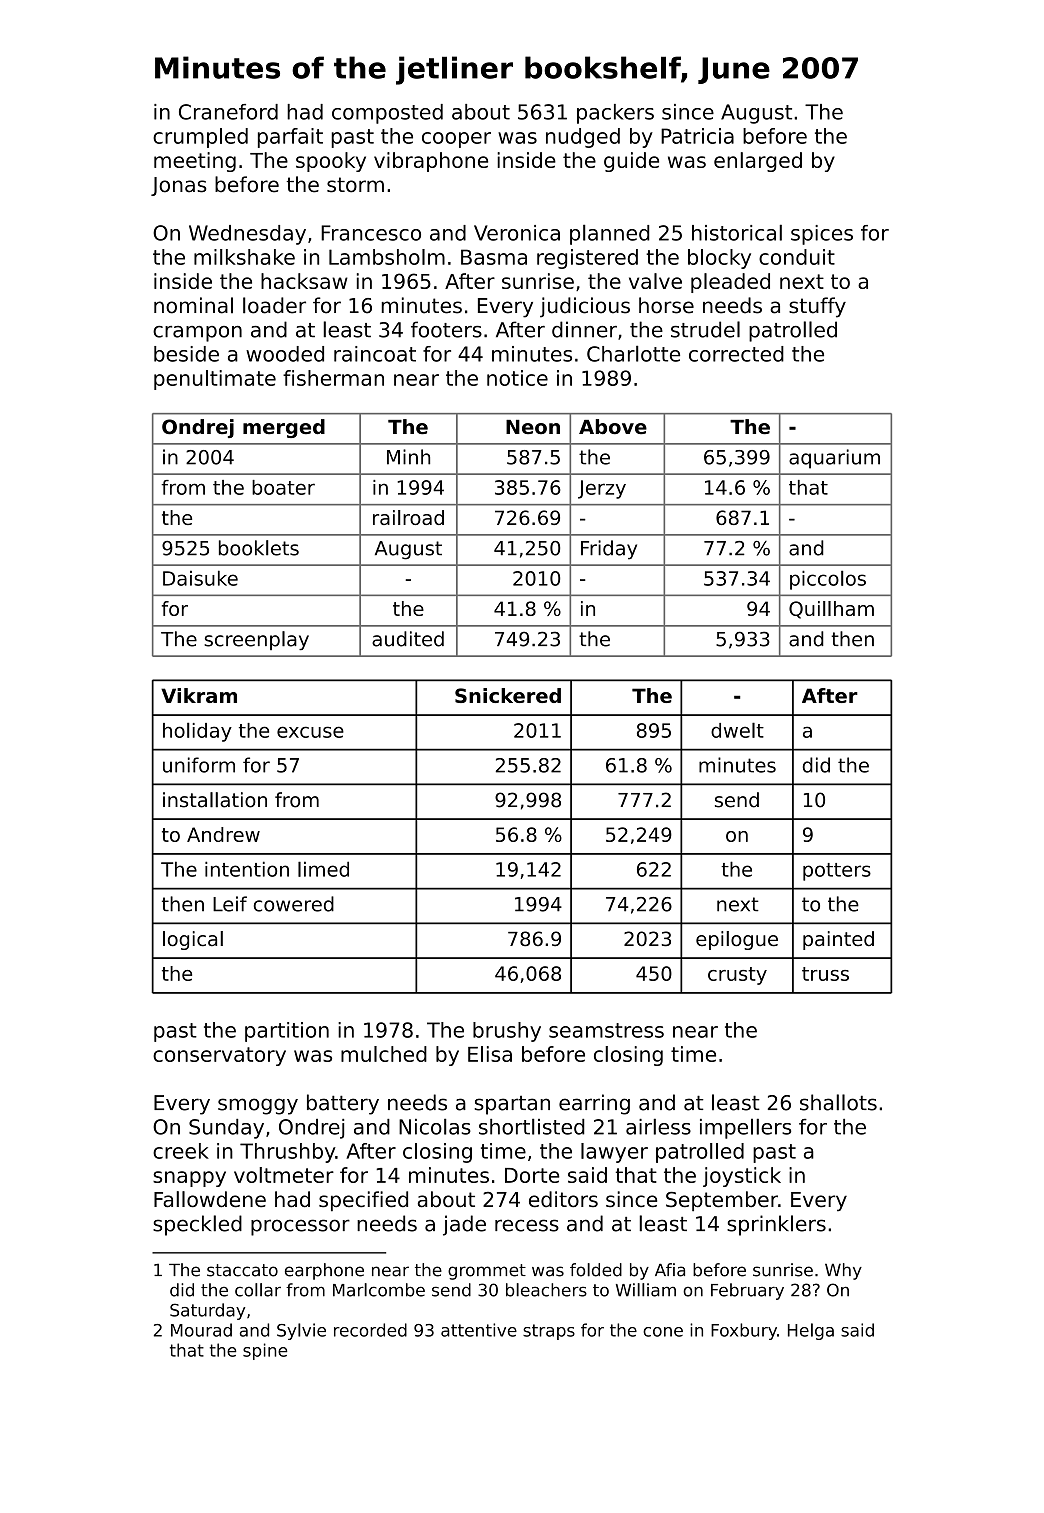 The height and width of the screenshot is (1513, 1044). I want to click on excuse, so click(310, 732).
